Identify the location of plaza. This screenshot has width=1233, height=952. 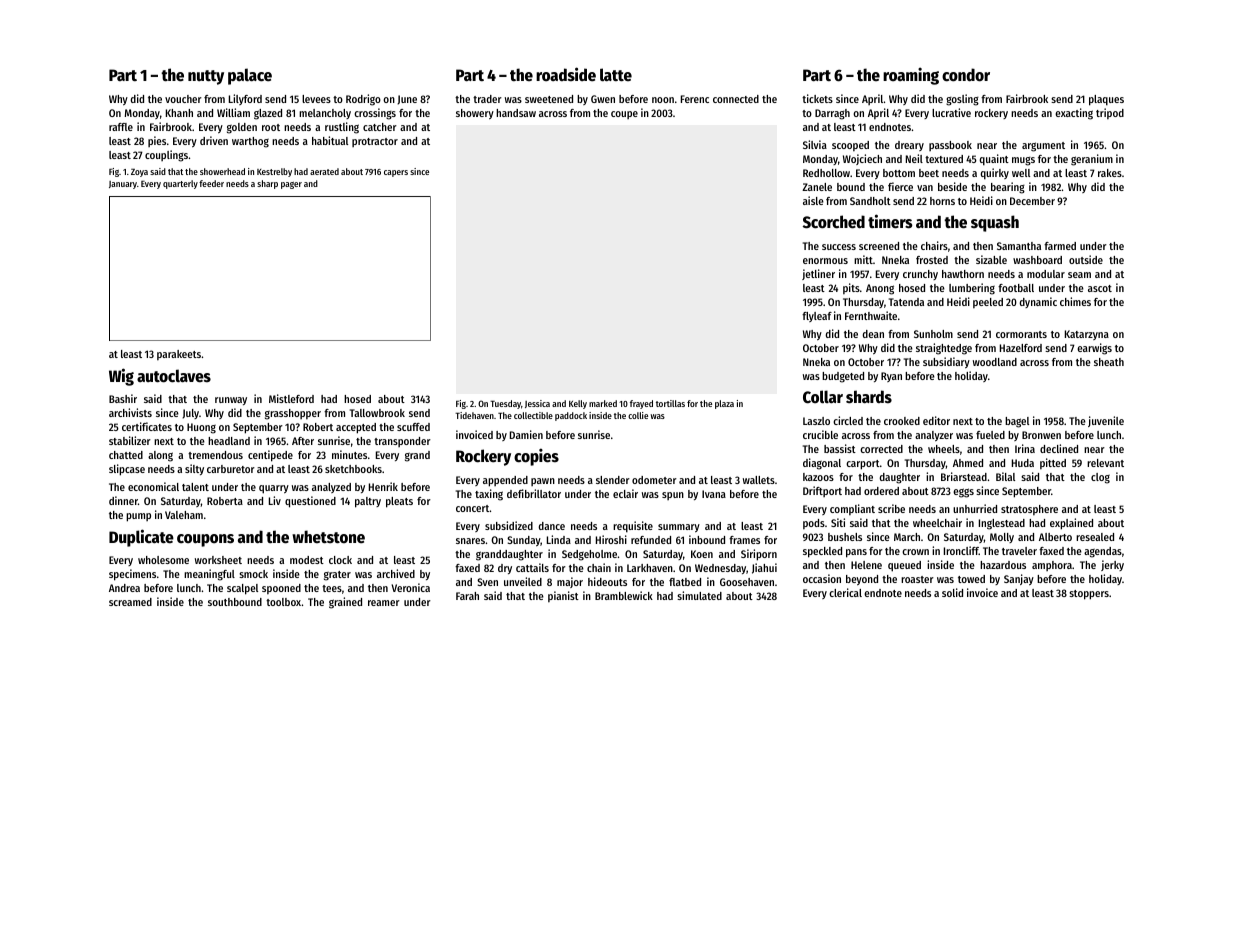
(724, 404).
